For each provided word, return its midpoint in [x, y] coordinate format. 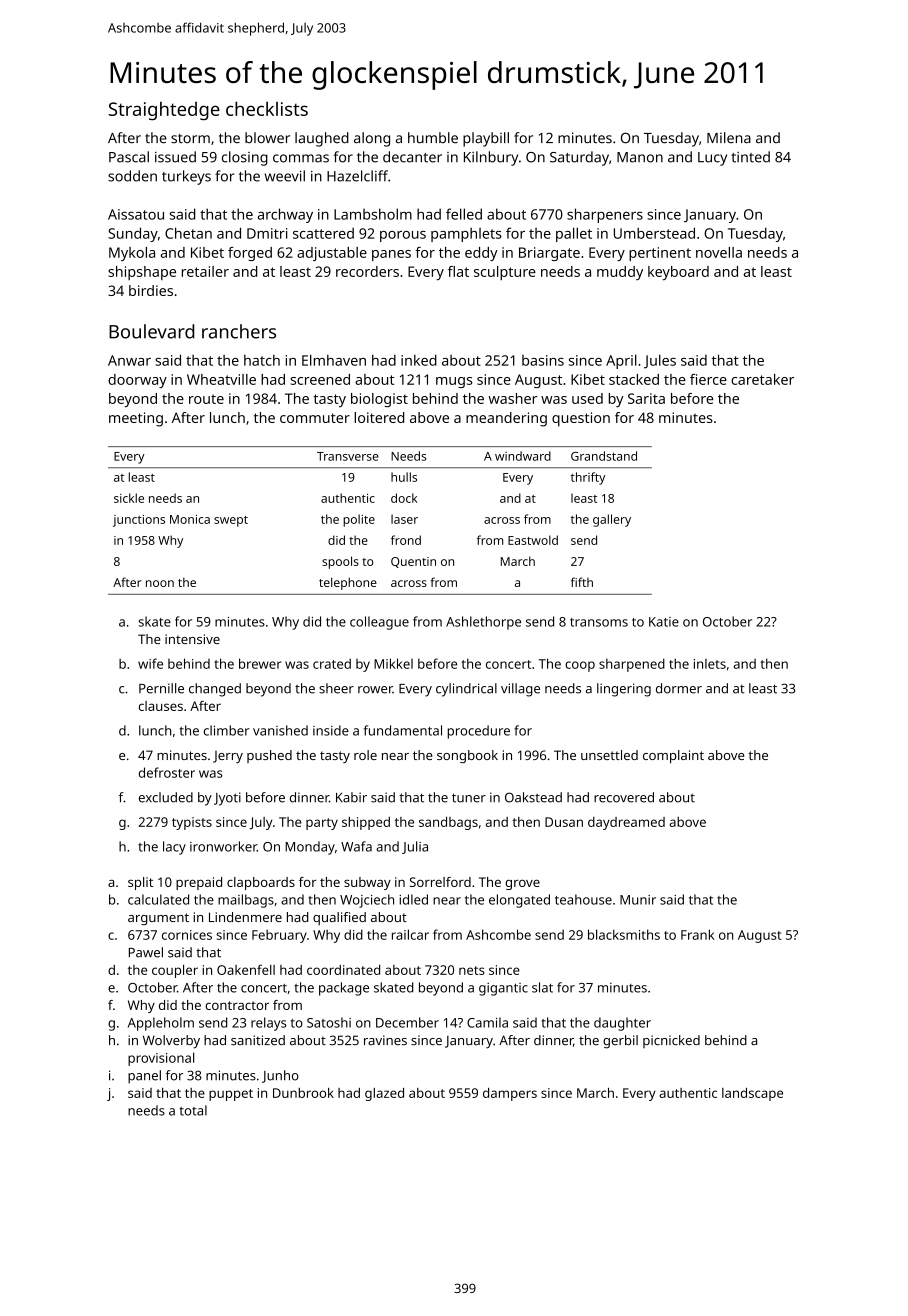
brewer [260, 663]
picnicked [671, 1041]
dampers [510, 1094]
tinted [750, 157]
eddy [481, 254]
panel [144, 1077]
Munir [638, 900]
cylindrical [466, 690]
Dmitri [267, 233]
